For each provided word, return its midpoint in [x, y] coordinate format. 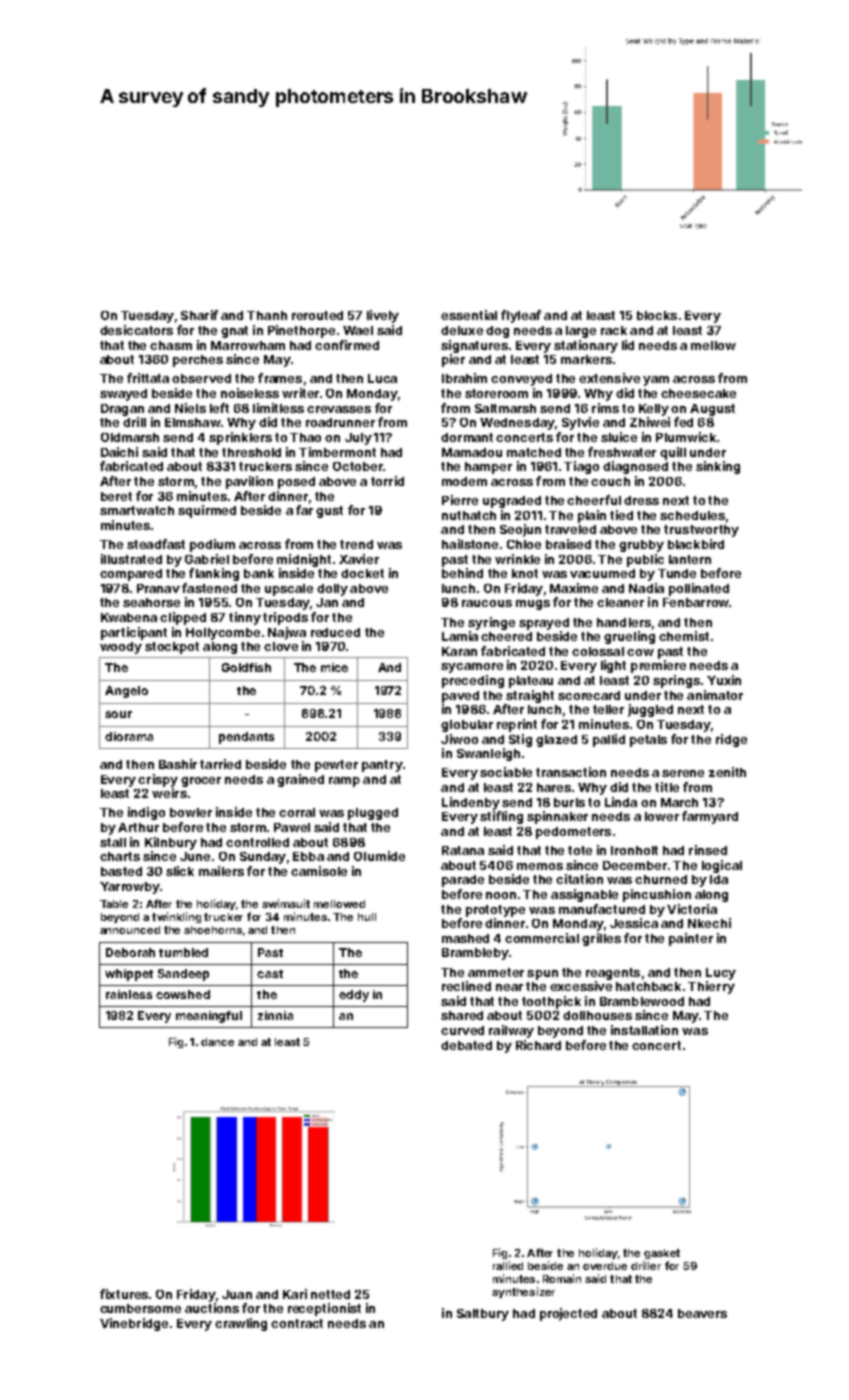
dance [217, 1042]
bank [259, 573]
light [613, 666]
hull [367, 917]
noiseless [250, 393]
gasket [662, 1254]
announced [130, 930]
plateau [531, 682]
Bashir [178, 764]
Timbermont [337, 452]
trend [356, 544]
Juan [237, 1294]
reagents [613, 974]
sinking [718, 467]
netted [330, 1294]
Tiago [581, 467]
